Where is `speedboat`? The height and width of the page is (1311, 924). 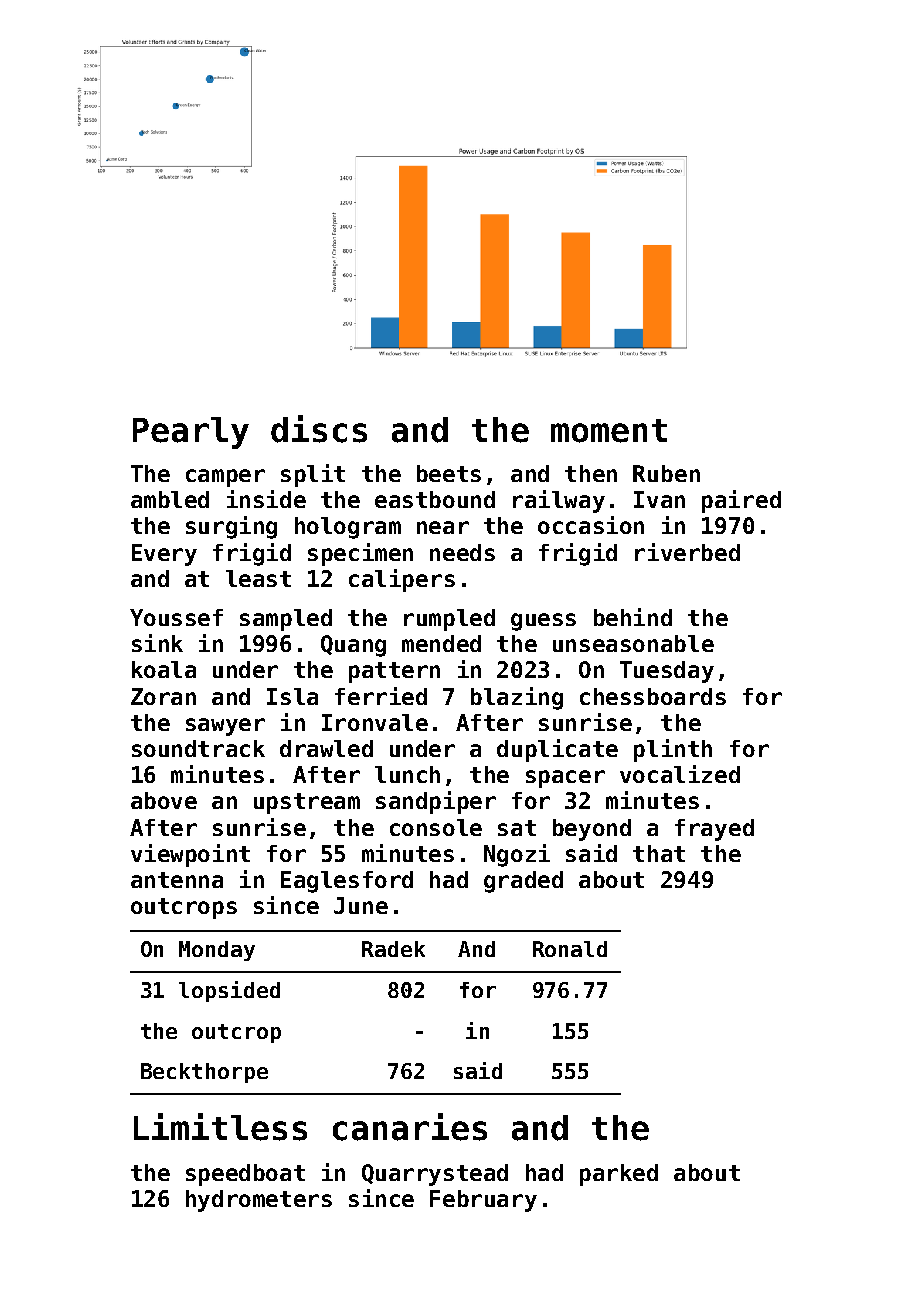 speedboat is located at coordinates (245, 1175).
